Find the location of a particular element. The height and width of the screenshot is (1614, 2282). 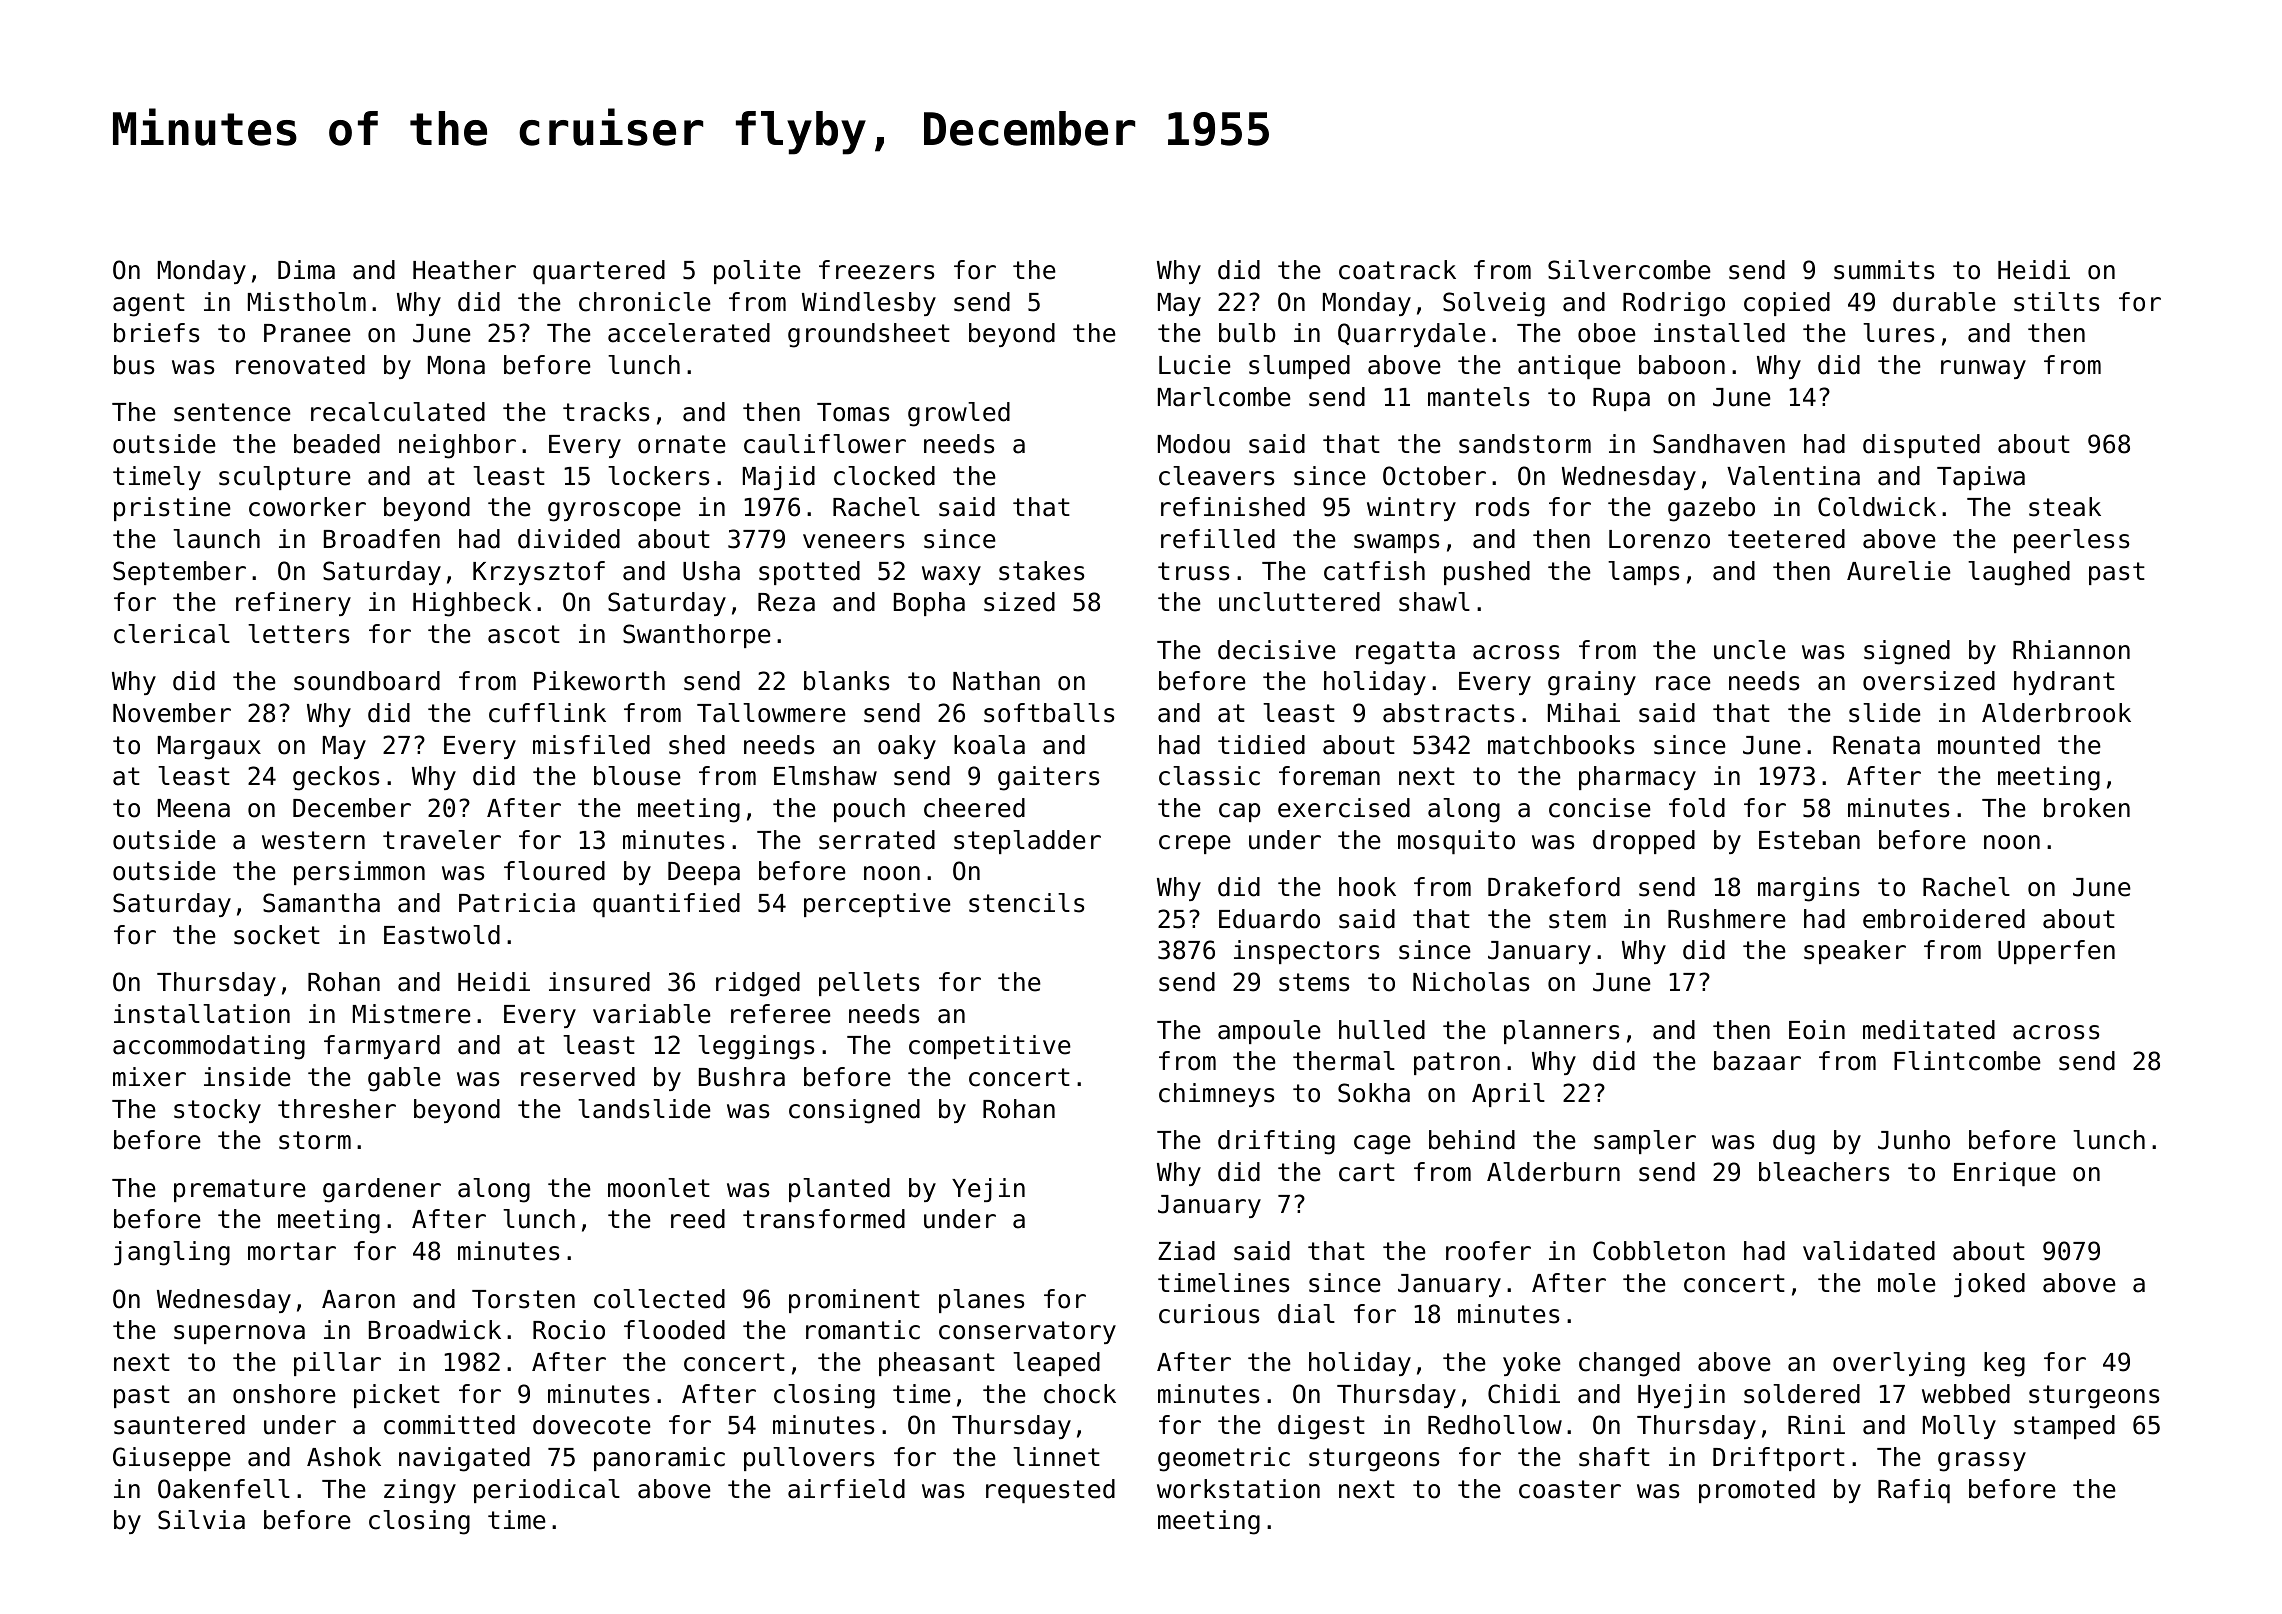

quartered is located at coordinates (599, 272).
